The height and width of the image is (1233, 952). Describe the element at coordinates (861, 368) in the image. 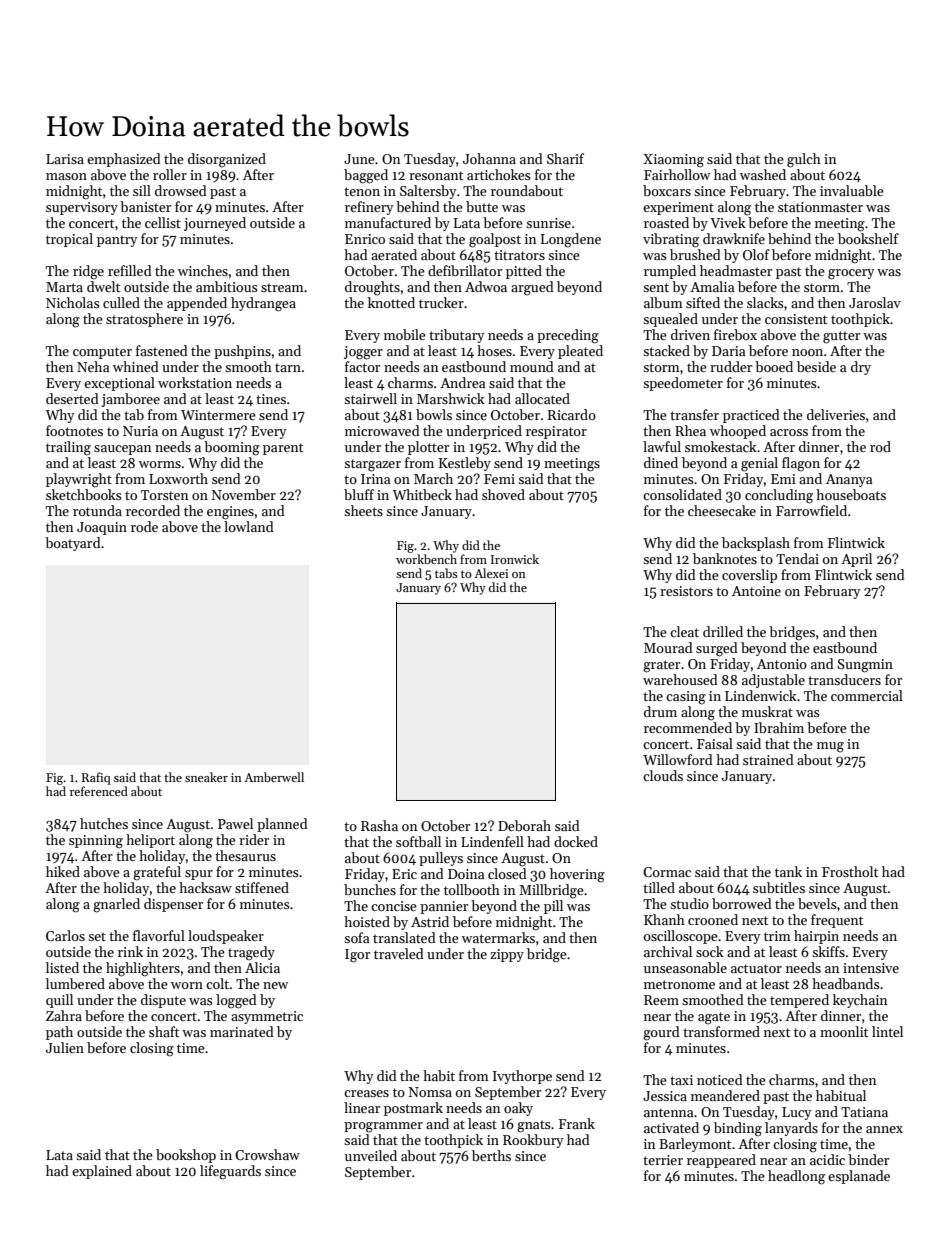

I see `dry` at that location.
